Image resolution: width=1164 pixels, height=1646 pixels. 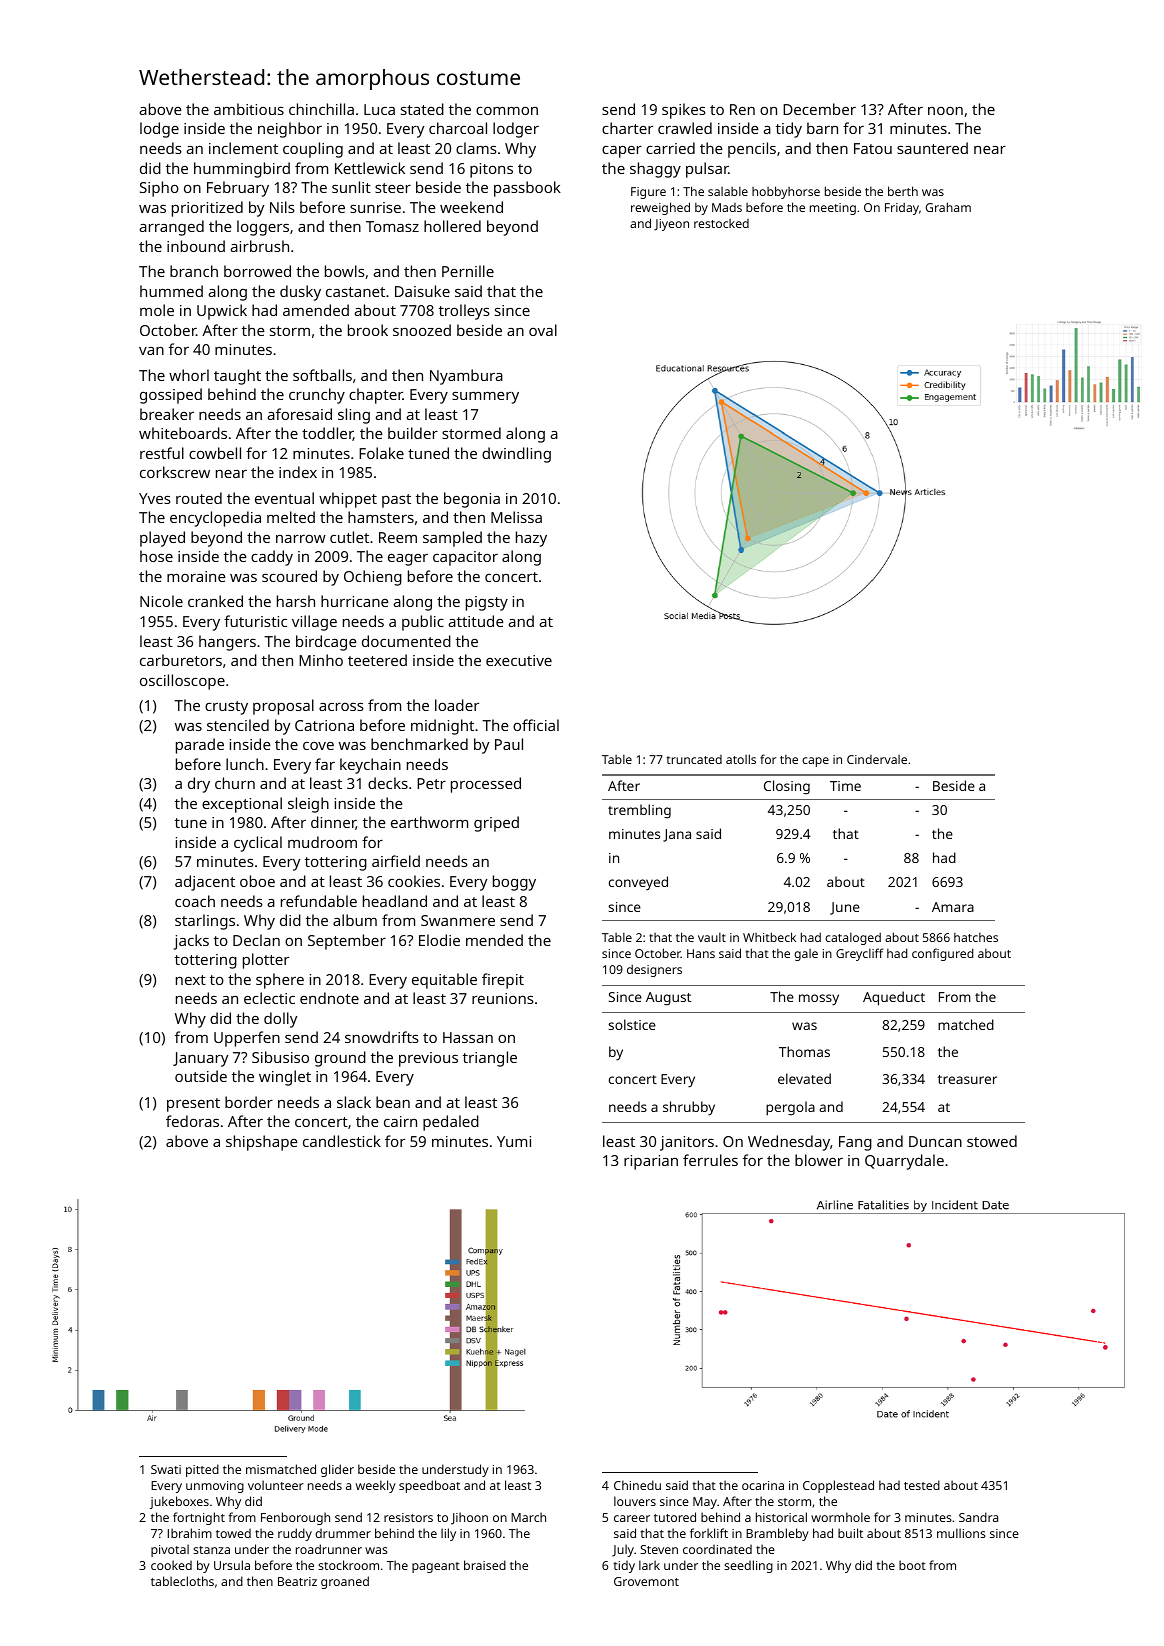 I want to click on Duncan, so click(x=935, y=1141).
